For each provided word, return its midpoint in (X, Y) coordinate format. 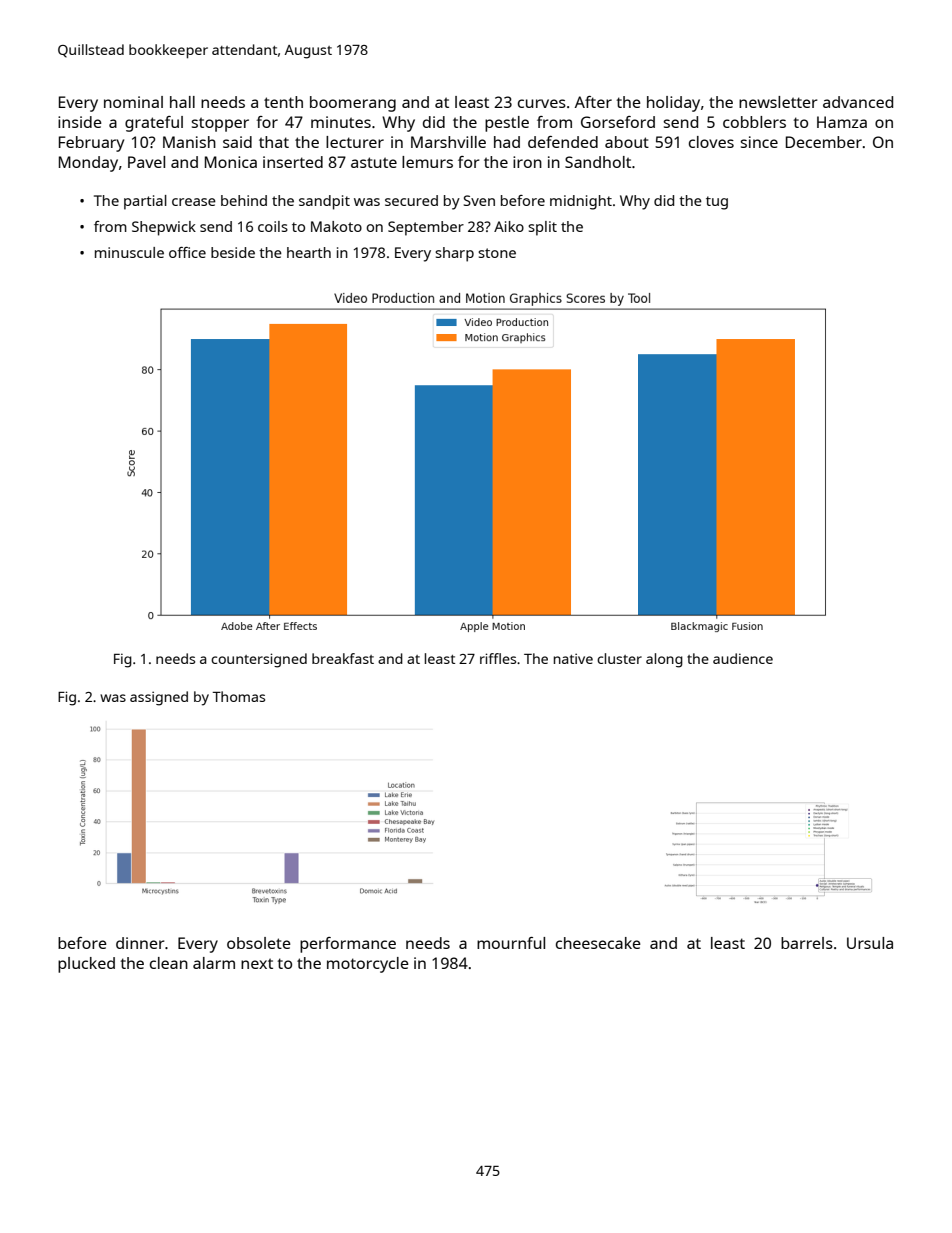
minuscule (129, 252)
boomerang (353, 104)
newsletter (778, 102)
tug (717, 203)
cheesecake (598, 943)
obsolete (259, 943)
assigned (159, 698)
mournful (511, 943)
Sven (479, 200)
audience (743, 658)
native (573, 658)
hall (182, 102)
